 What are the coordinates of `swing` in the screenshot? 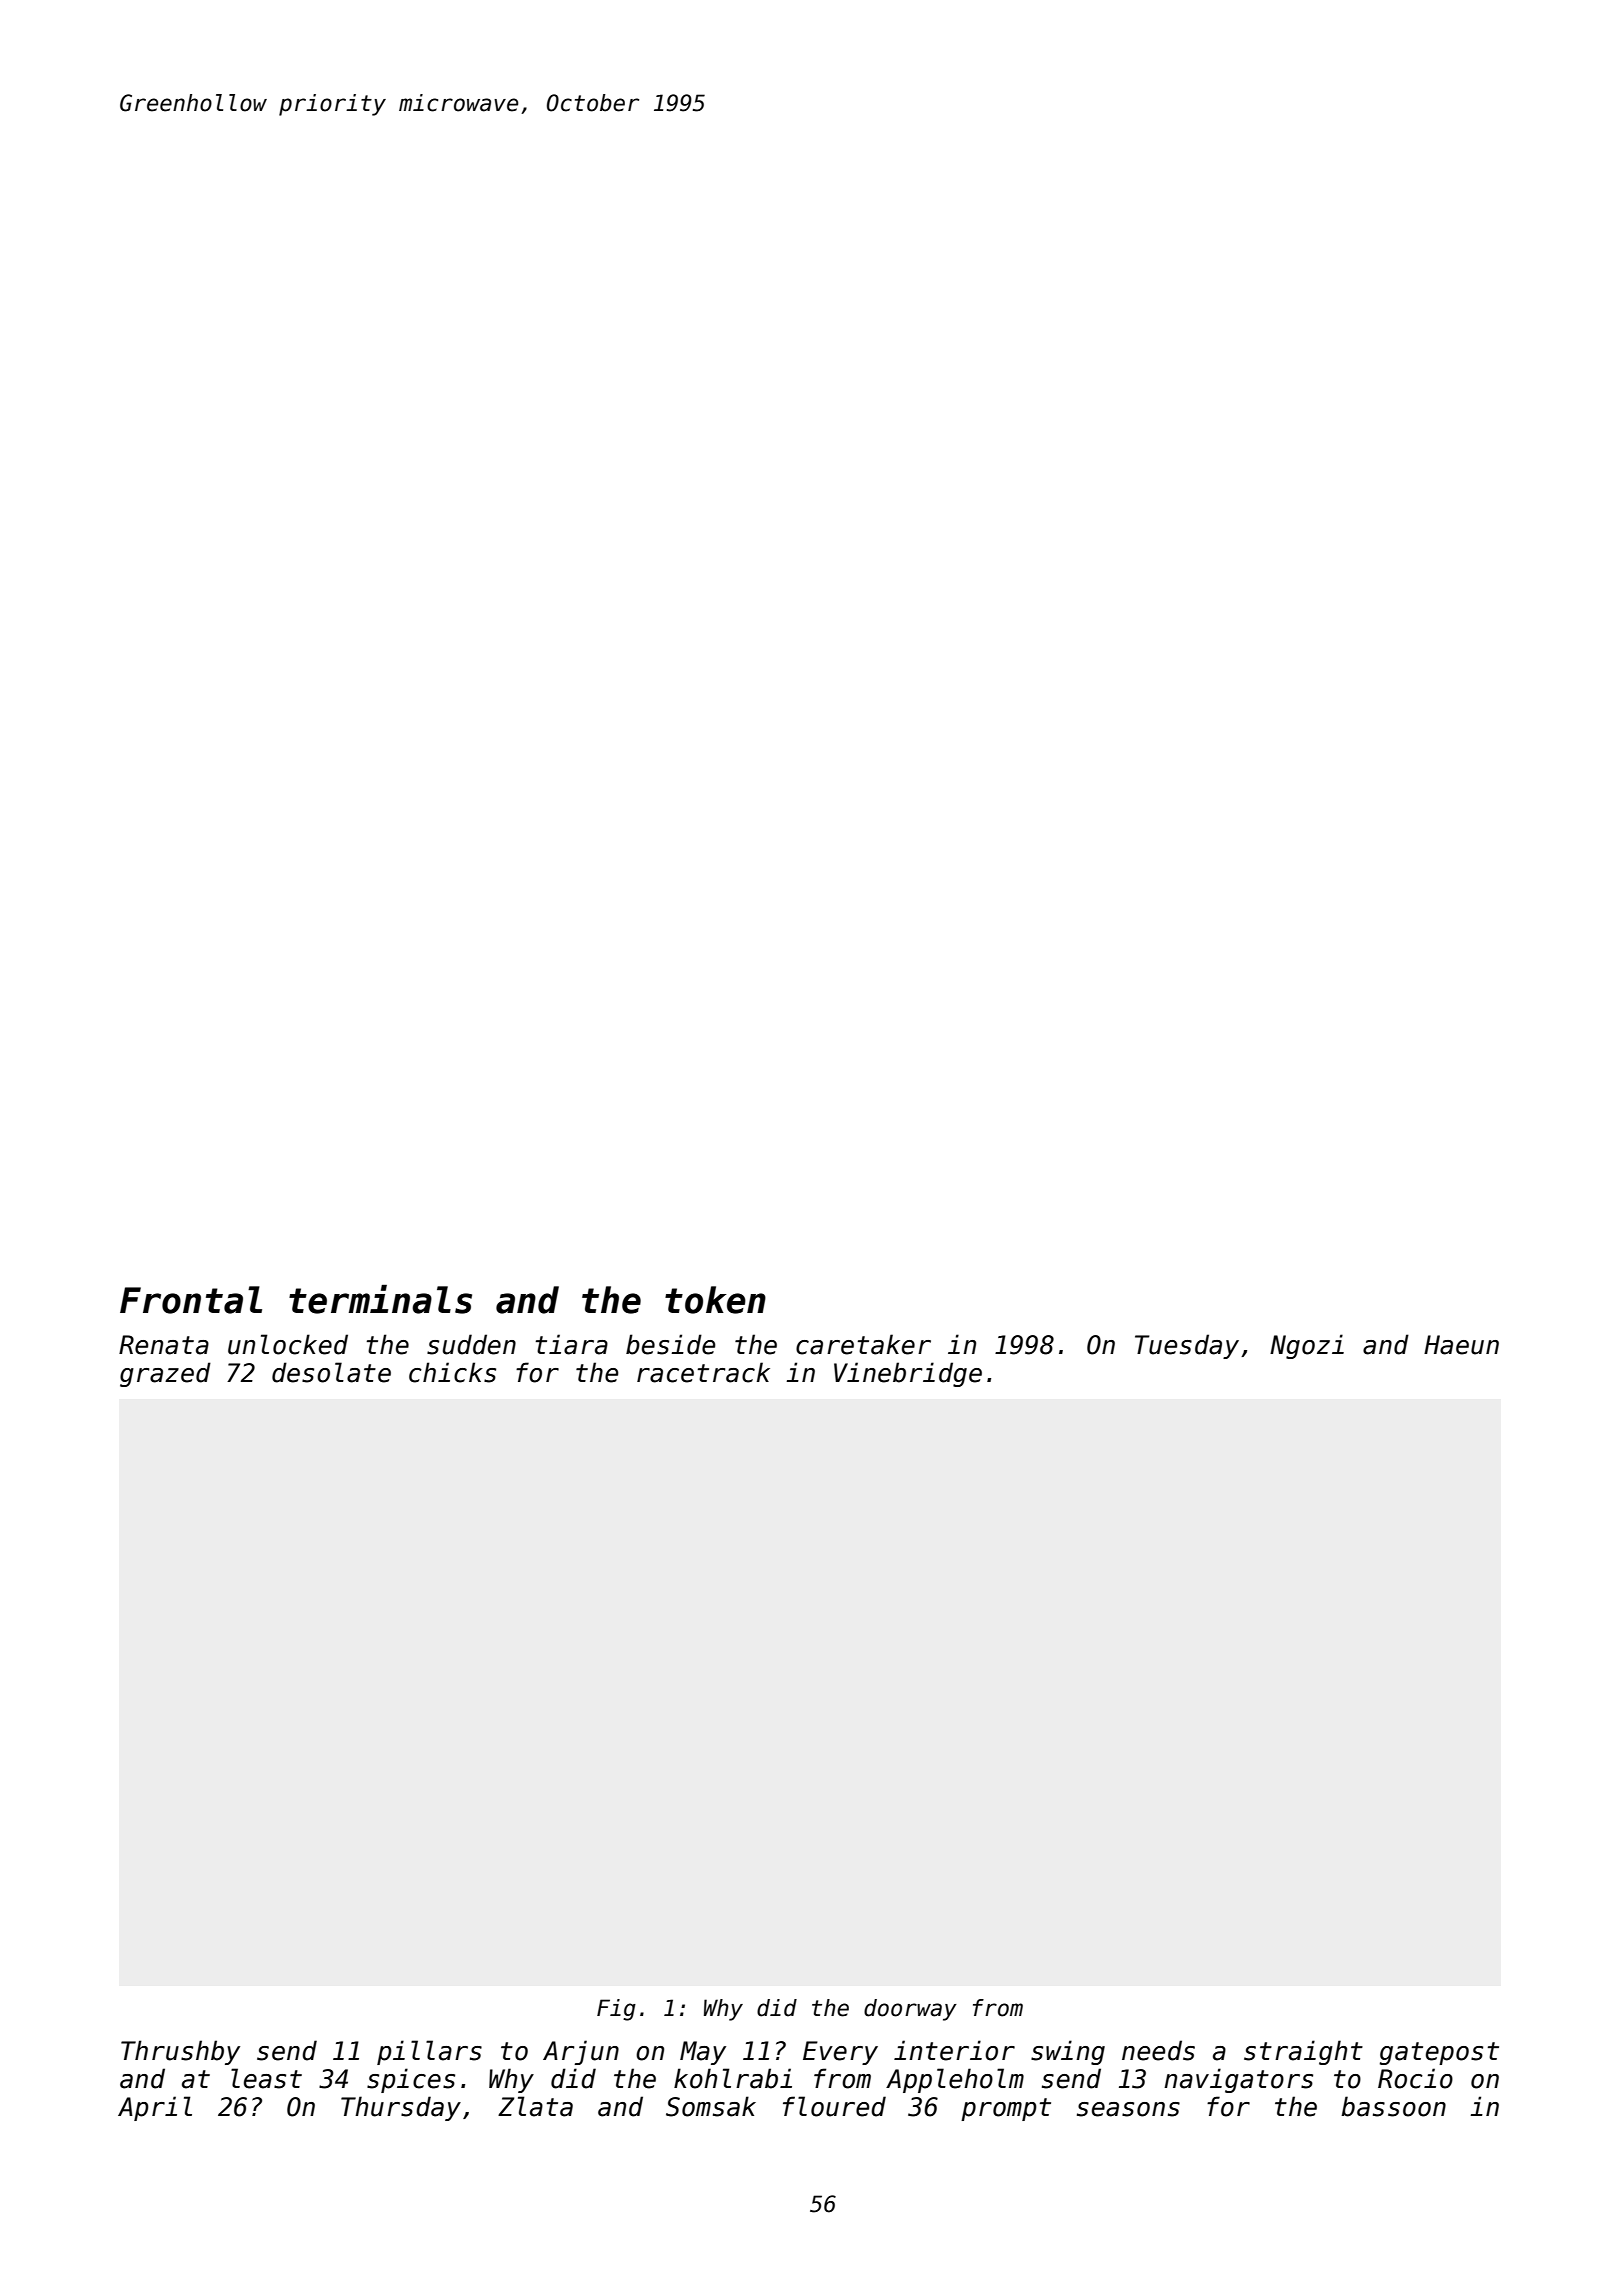 It's located at (1068, 2052).
